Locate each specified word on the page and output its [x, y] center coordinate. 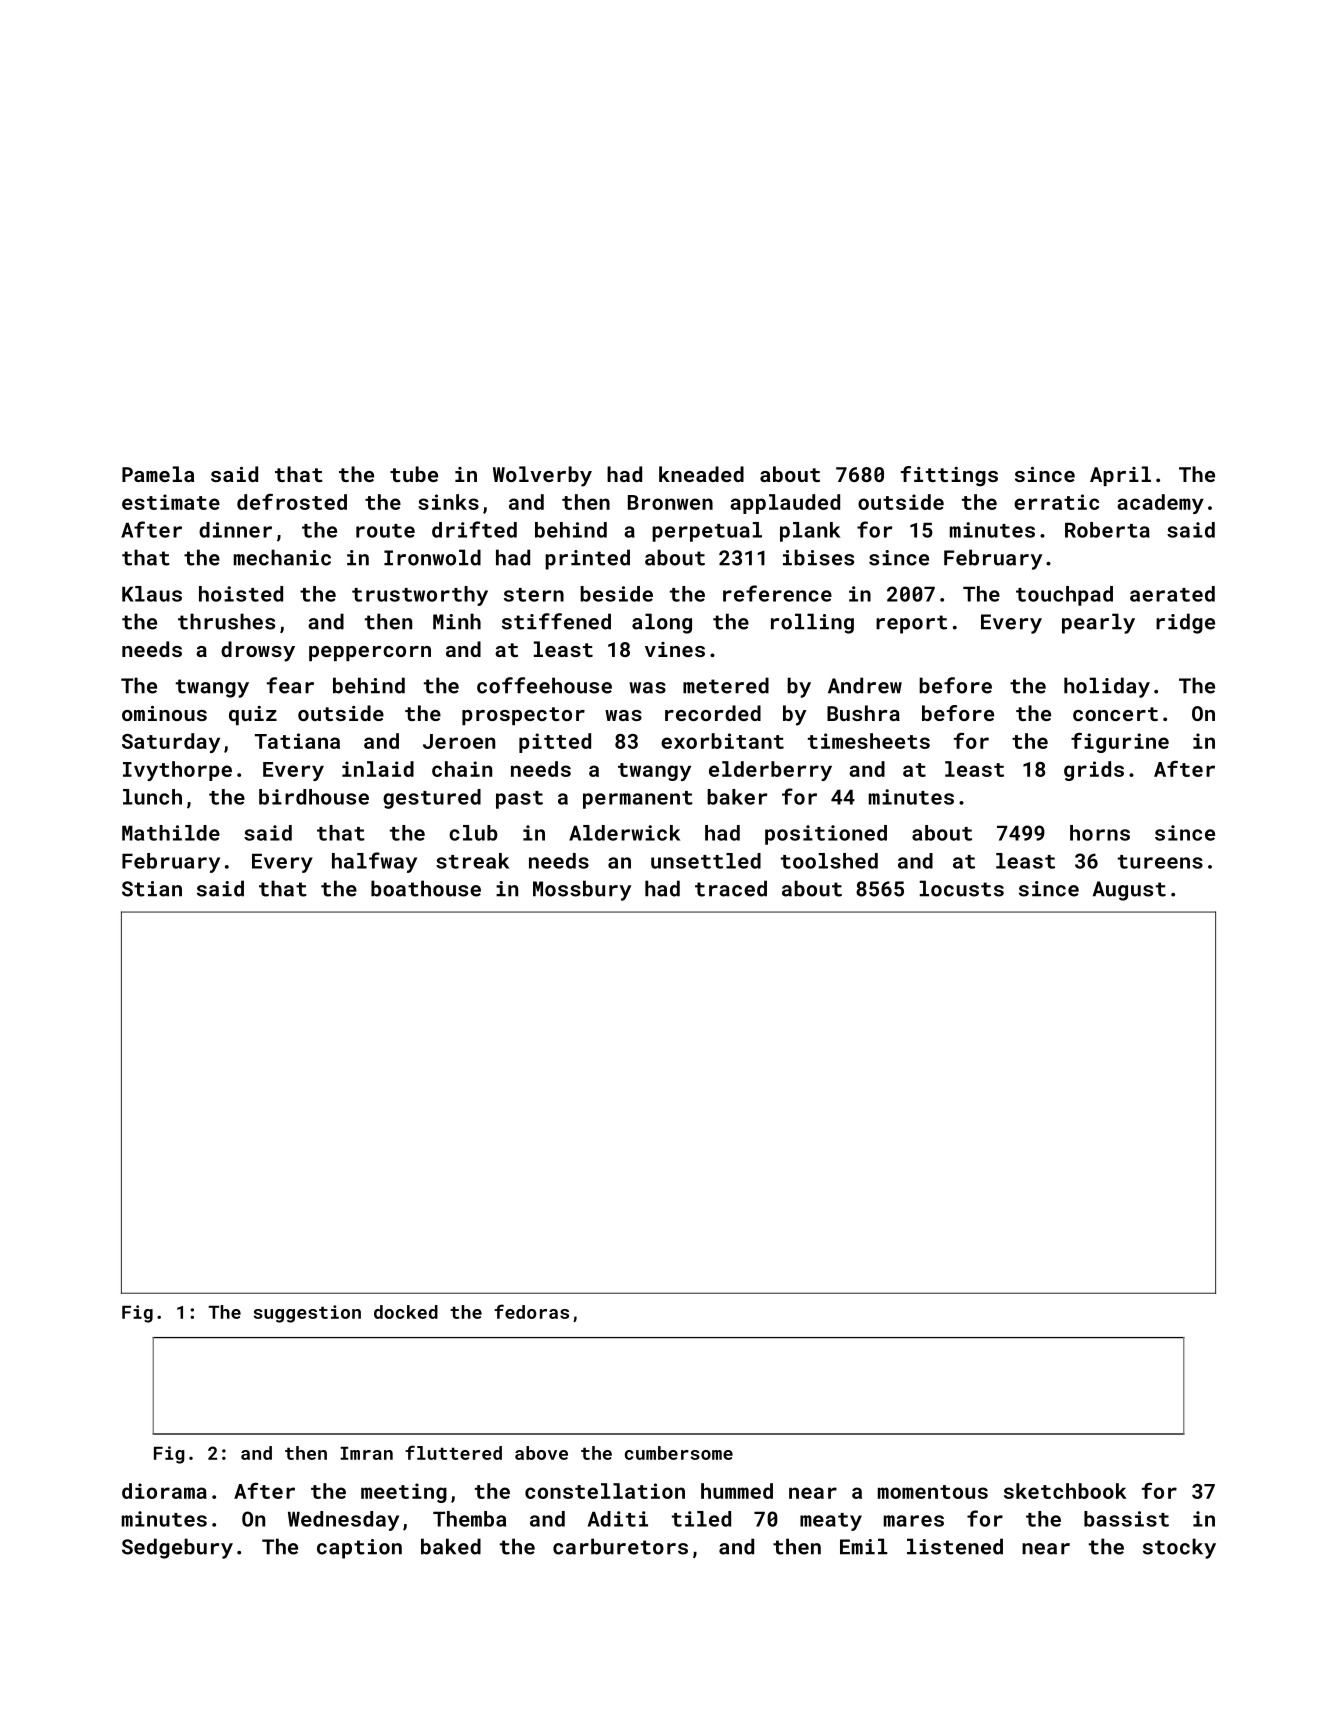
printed [587, 559]
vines [675, 649]
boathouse [426, 888]
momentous [933, 1492]
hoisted [241, 594]
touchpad [1064, 596]
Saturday [171, 743]
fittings [949, 476]
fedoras [531, 1311]
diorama [164, 1491]
